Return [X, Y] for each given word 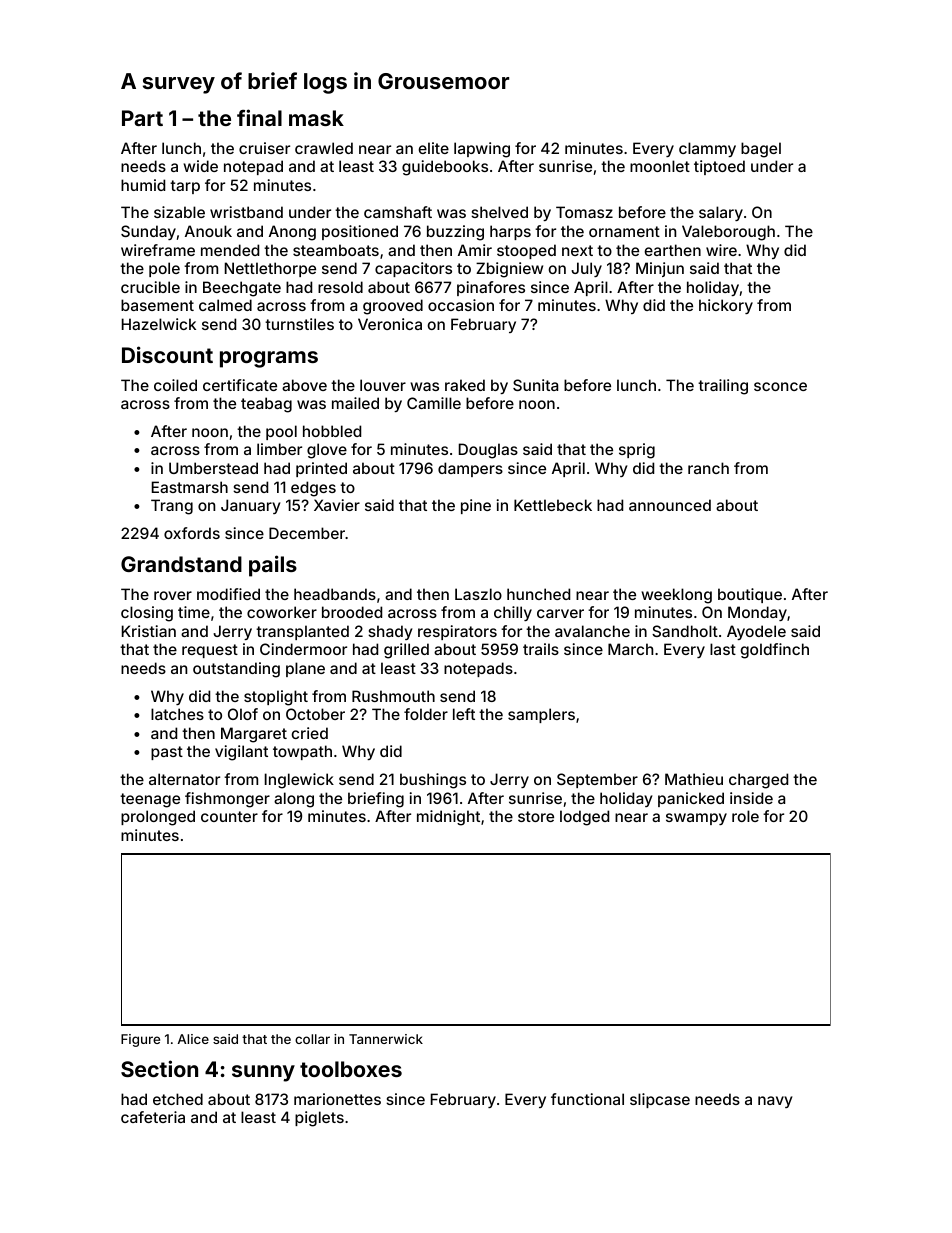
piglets [319, 1119]
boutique [750, 595]
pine [476, 506]
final [259, 117]
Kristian [149, 631]
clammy [707, 149]
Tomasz [584, 212]
